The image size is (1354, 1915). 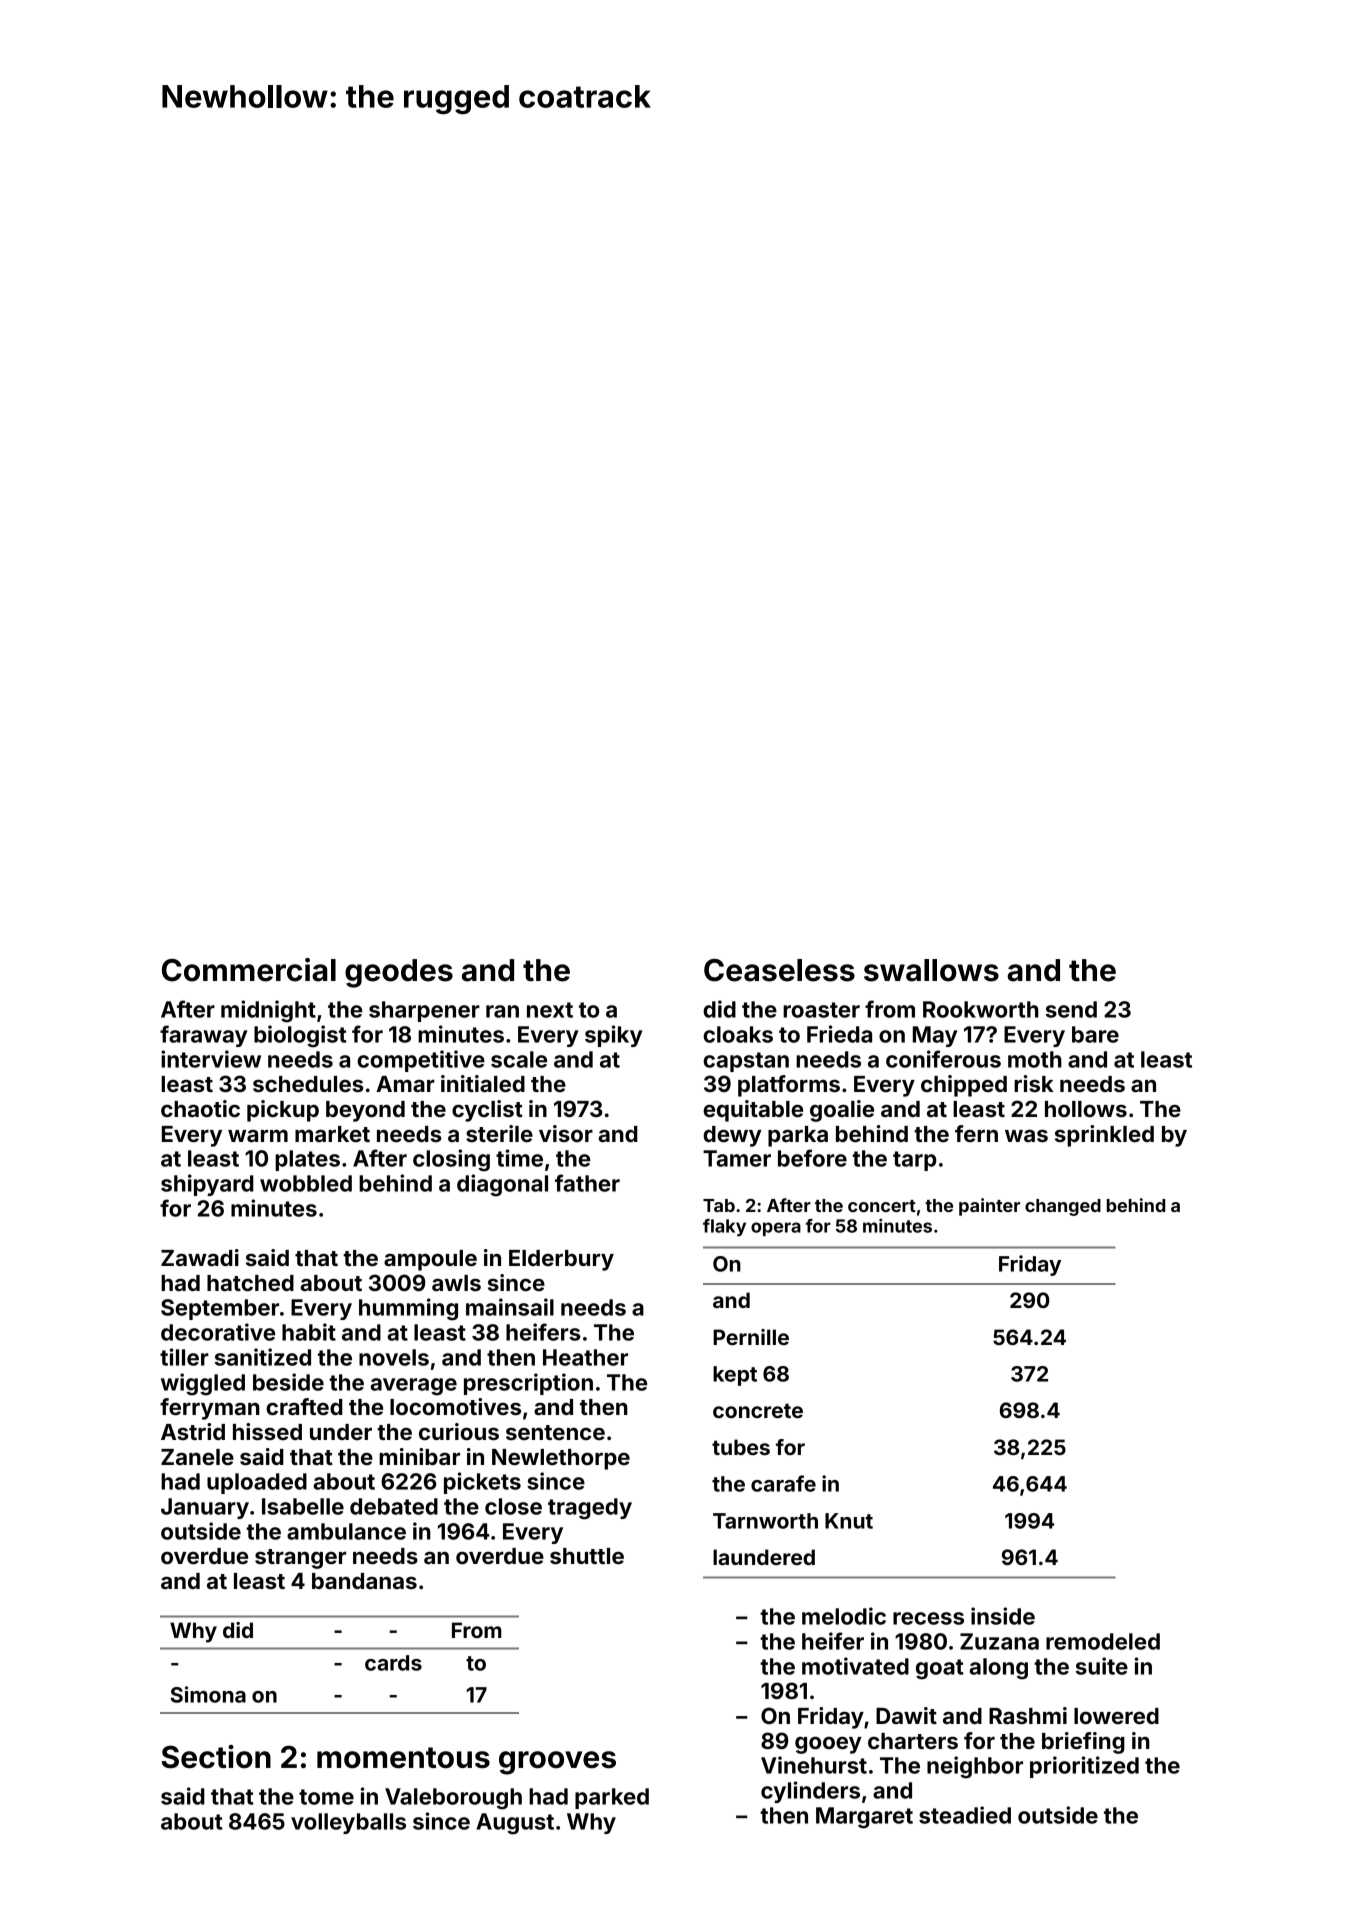 What do you see at coordinates (220, 1309) in the image?
I see `September` at bounding box center [220, 1309].
